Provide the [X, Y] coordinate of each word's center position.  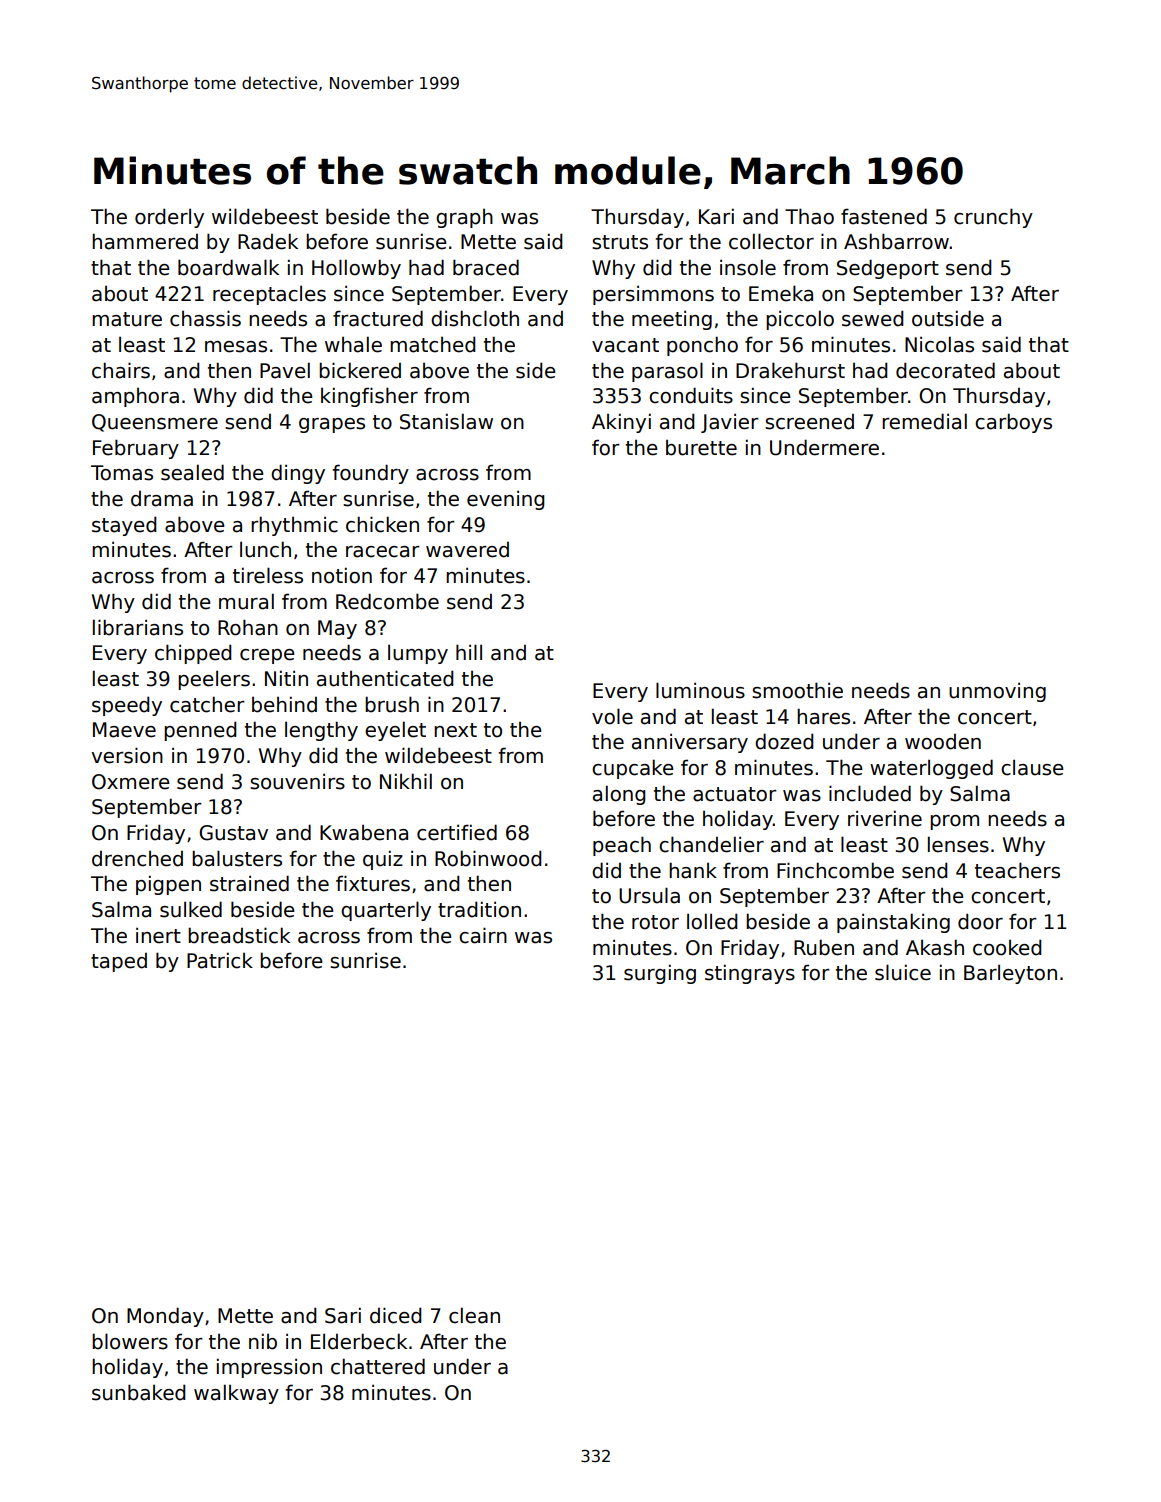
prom [954, 822]
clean [474, 1315]
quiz [383, 860]
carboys [1013, 423]
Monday [165, 1317]
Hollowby [356, 269]
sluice [903, 972]
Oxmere [131, 782]
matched [433, 344]
